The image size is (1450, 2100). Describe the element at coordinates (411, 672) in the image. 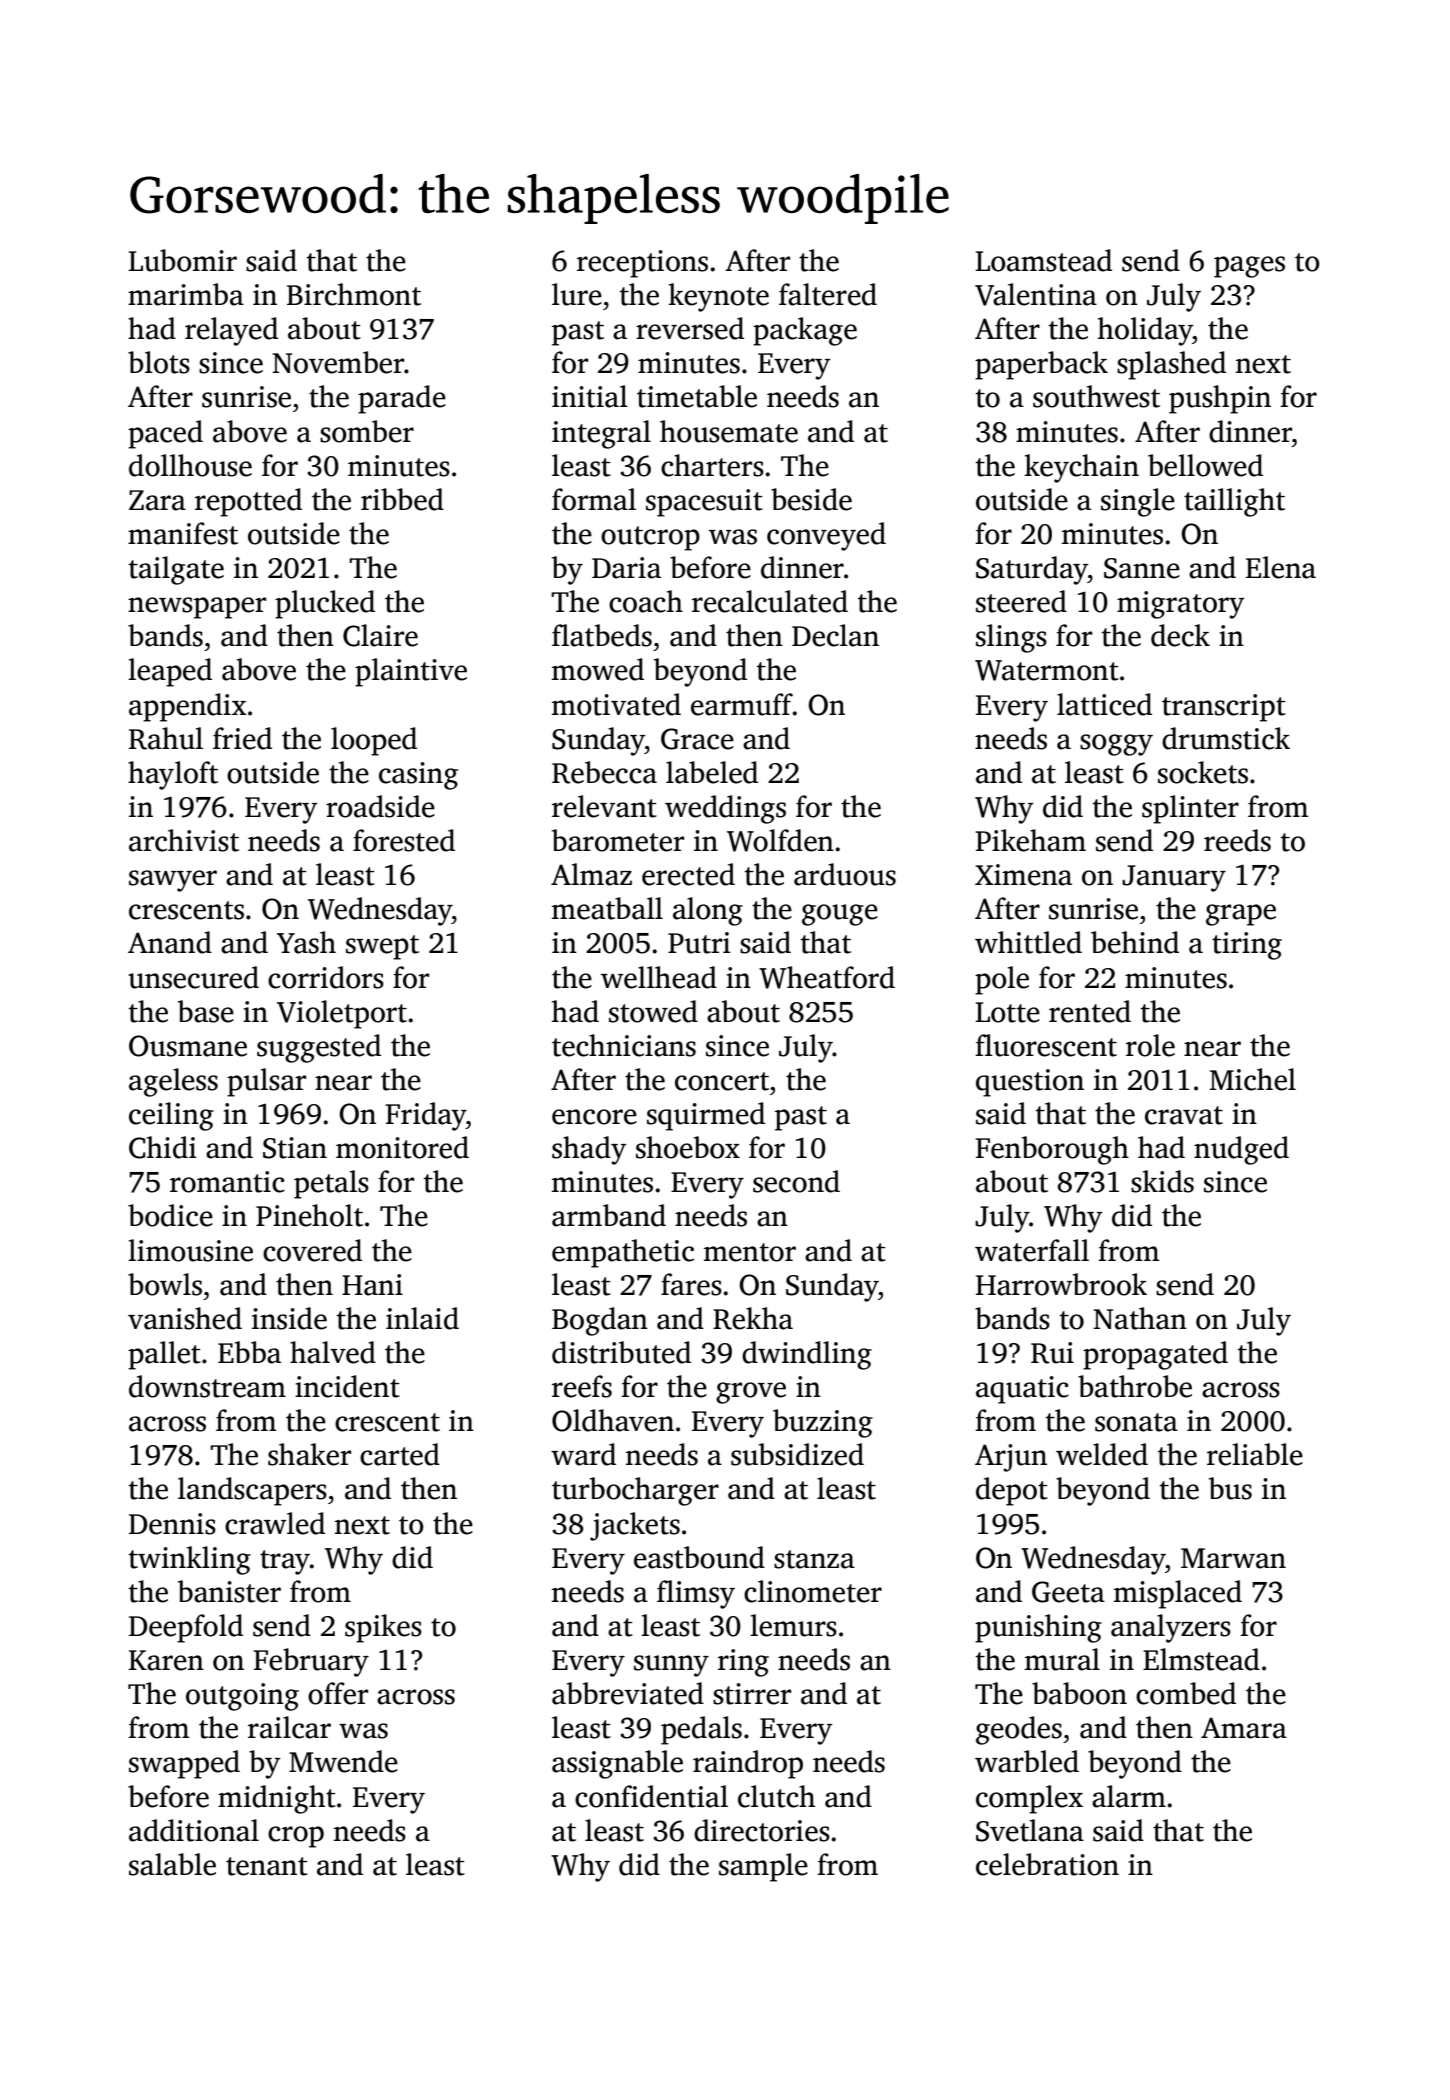

I see `plaintive` at that location.
